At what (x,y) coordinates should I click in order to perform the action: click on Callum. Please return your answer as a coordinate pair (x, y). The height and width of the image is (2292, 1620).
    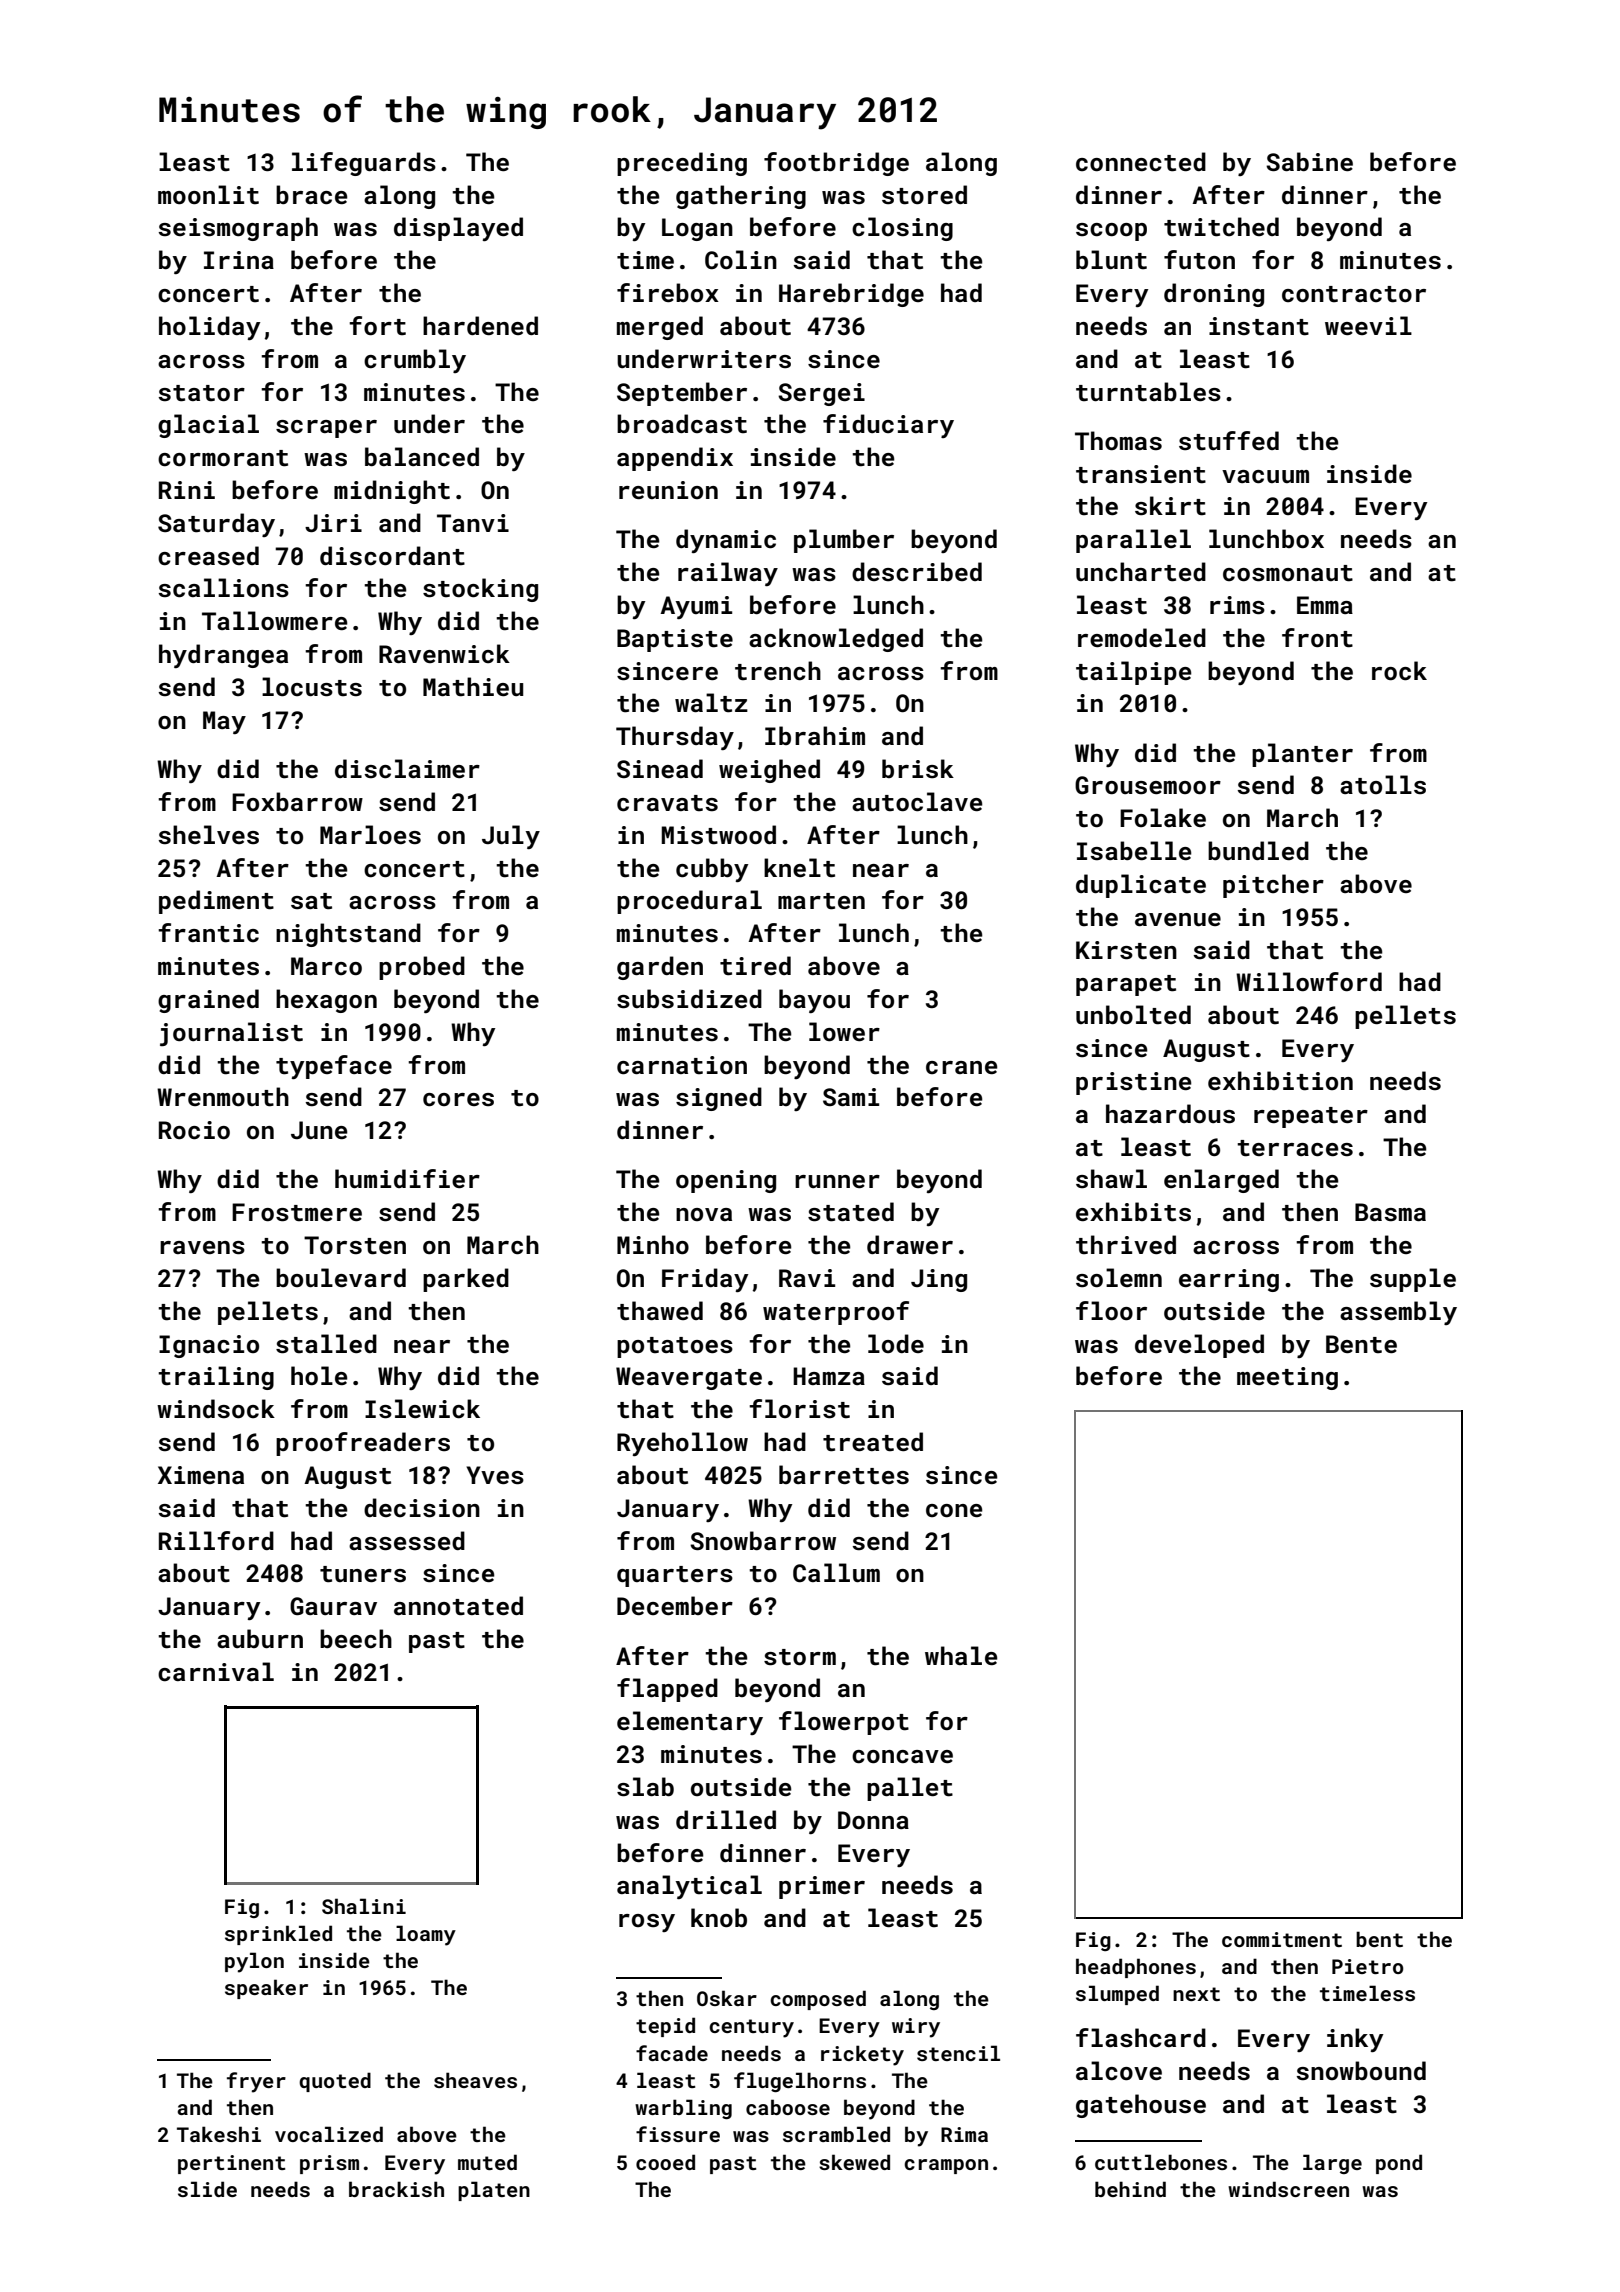
    Looking at the image, I should click on (836, 1573).
